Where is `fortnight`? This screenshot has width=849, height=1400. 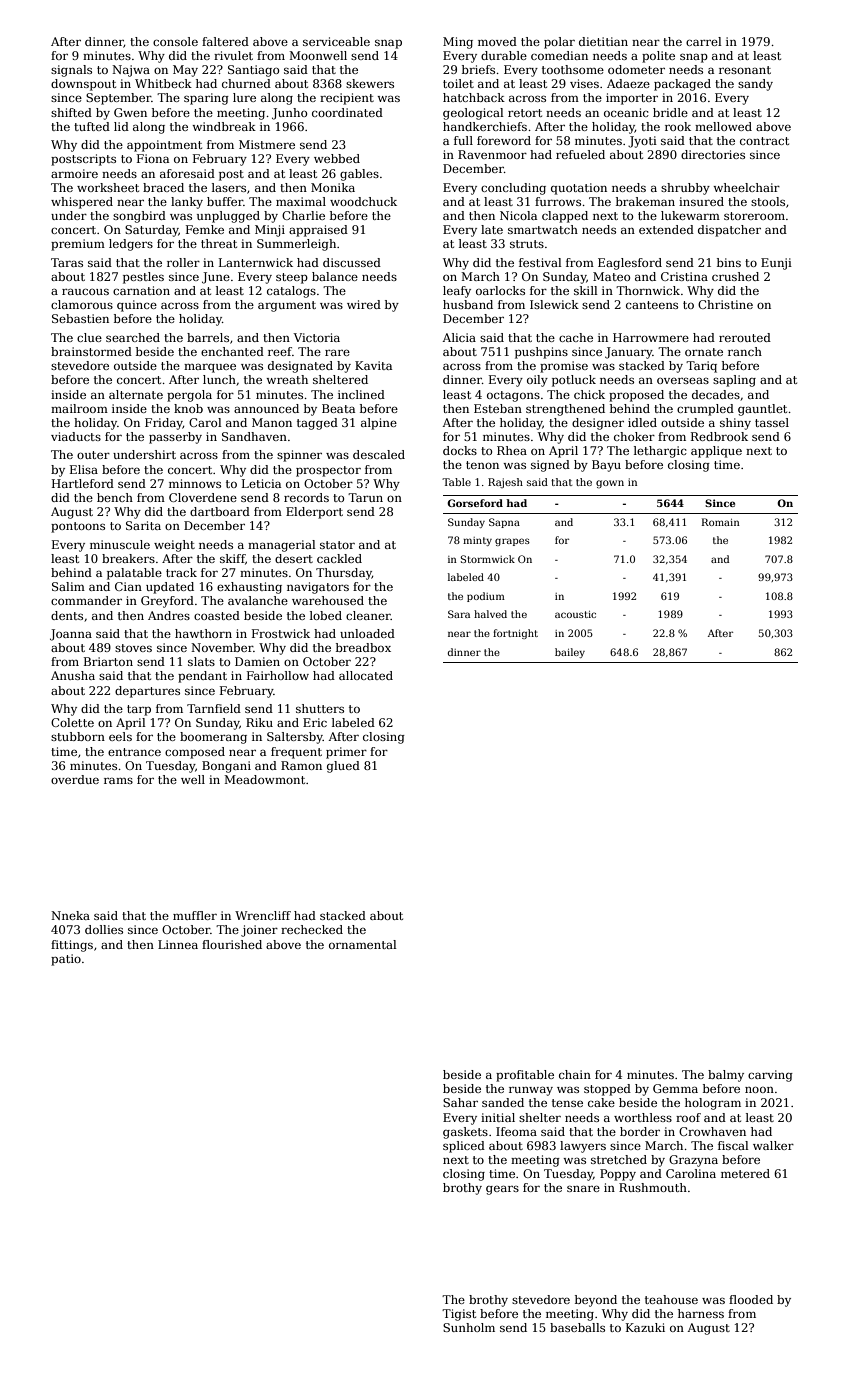
fortnight is located at coordinates (515, 634).
